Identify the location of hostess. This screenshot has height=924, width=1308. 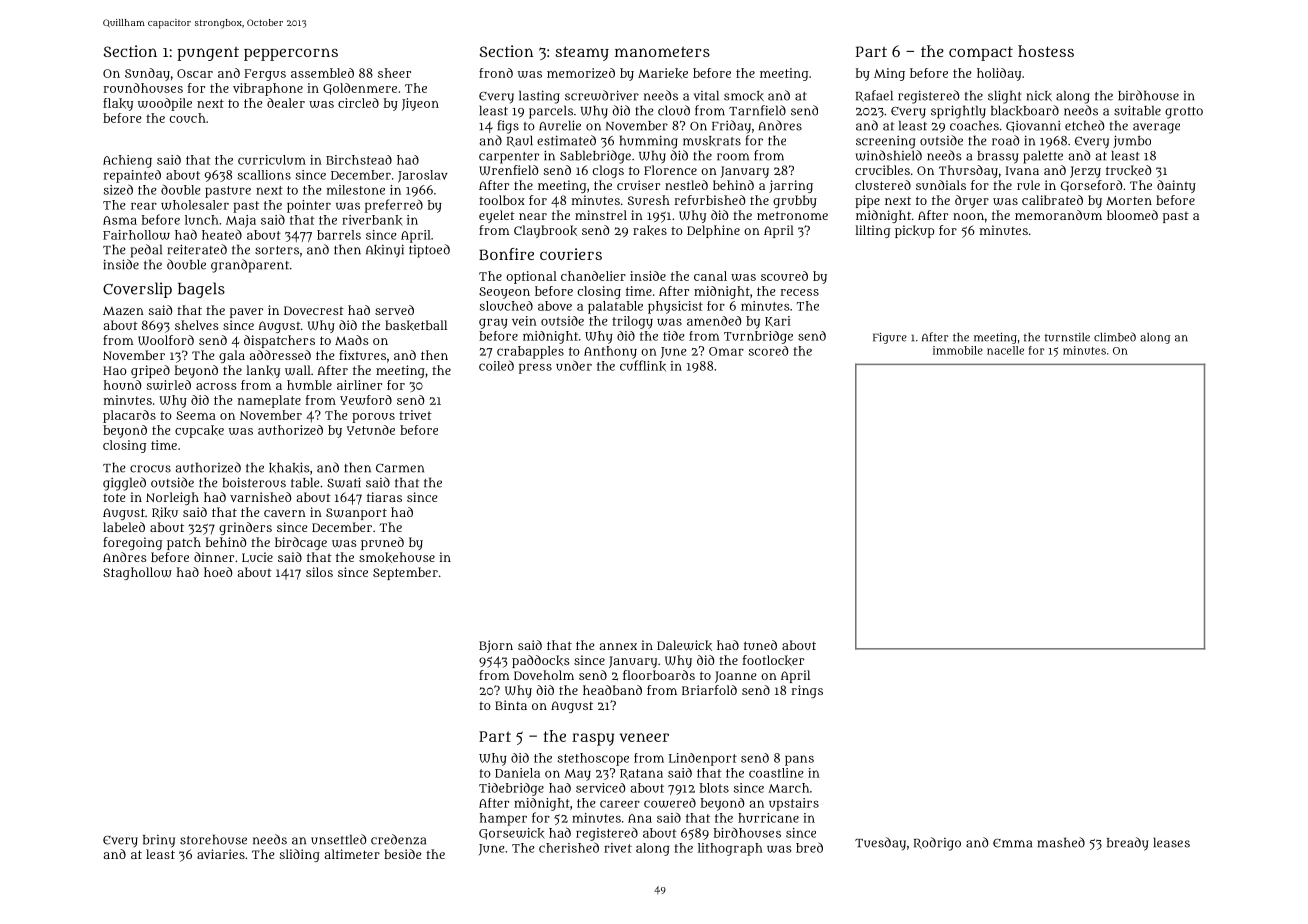
(1046, 51).
